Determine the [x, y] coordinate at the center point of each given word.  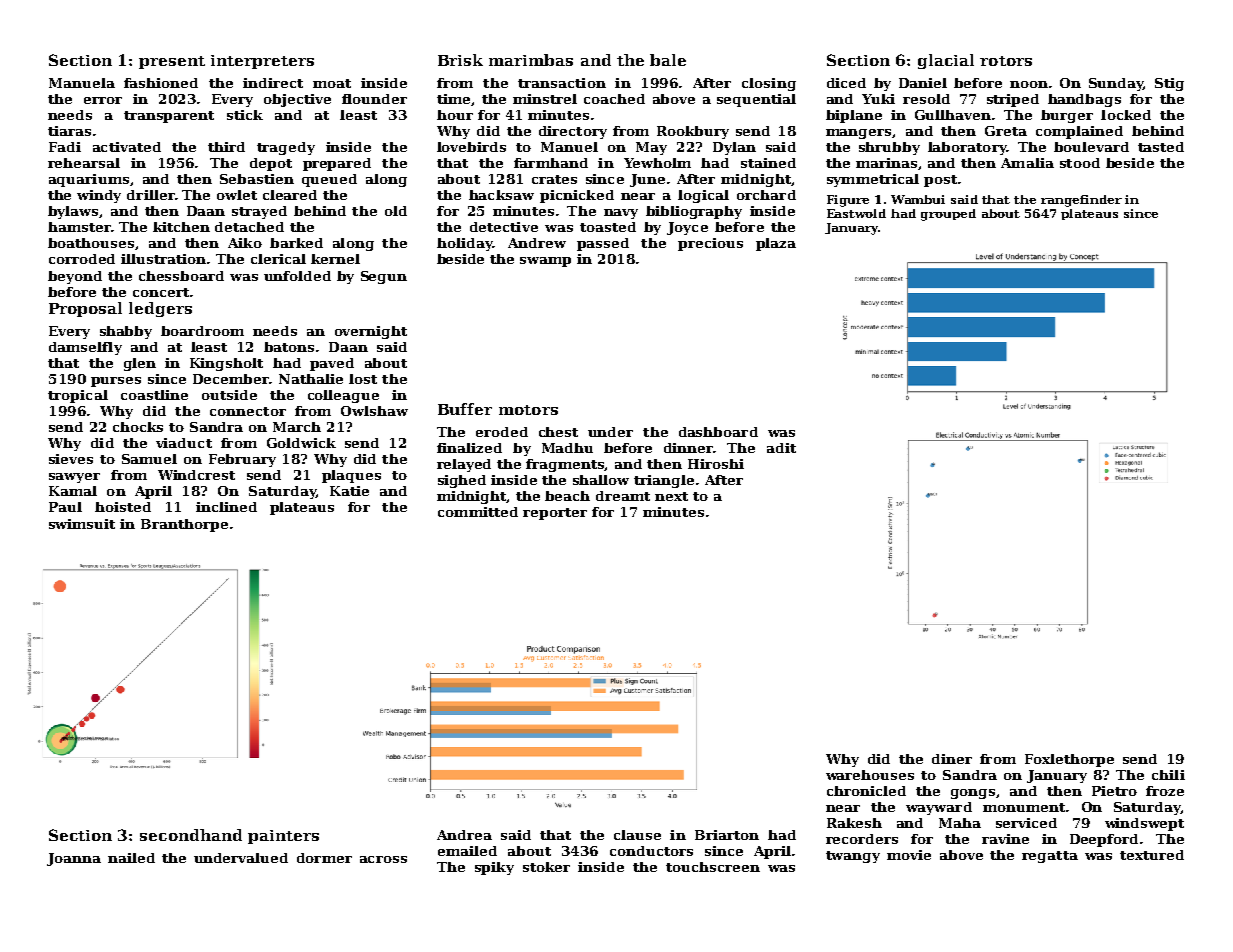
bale [668, 60]
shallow [601, 480]
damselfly [85, 348]
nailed [131, 858]
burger [1067, 116]
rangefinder [1081, 201]
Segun [384, 277]
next [671, 496]
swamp [545, 262]
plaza [776, 244]
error [103, 100]
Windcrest [196, 475]
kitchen [181, 227]
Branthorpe [184, 525]
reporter [555, 514]
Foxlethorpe [1069, 760]
